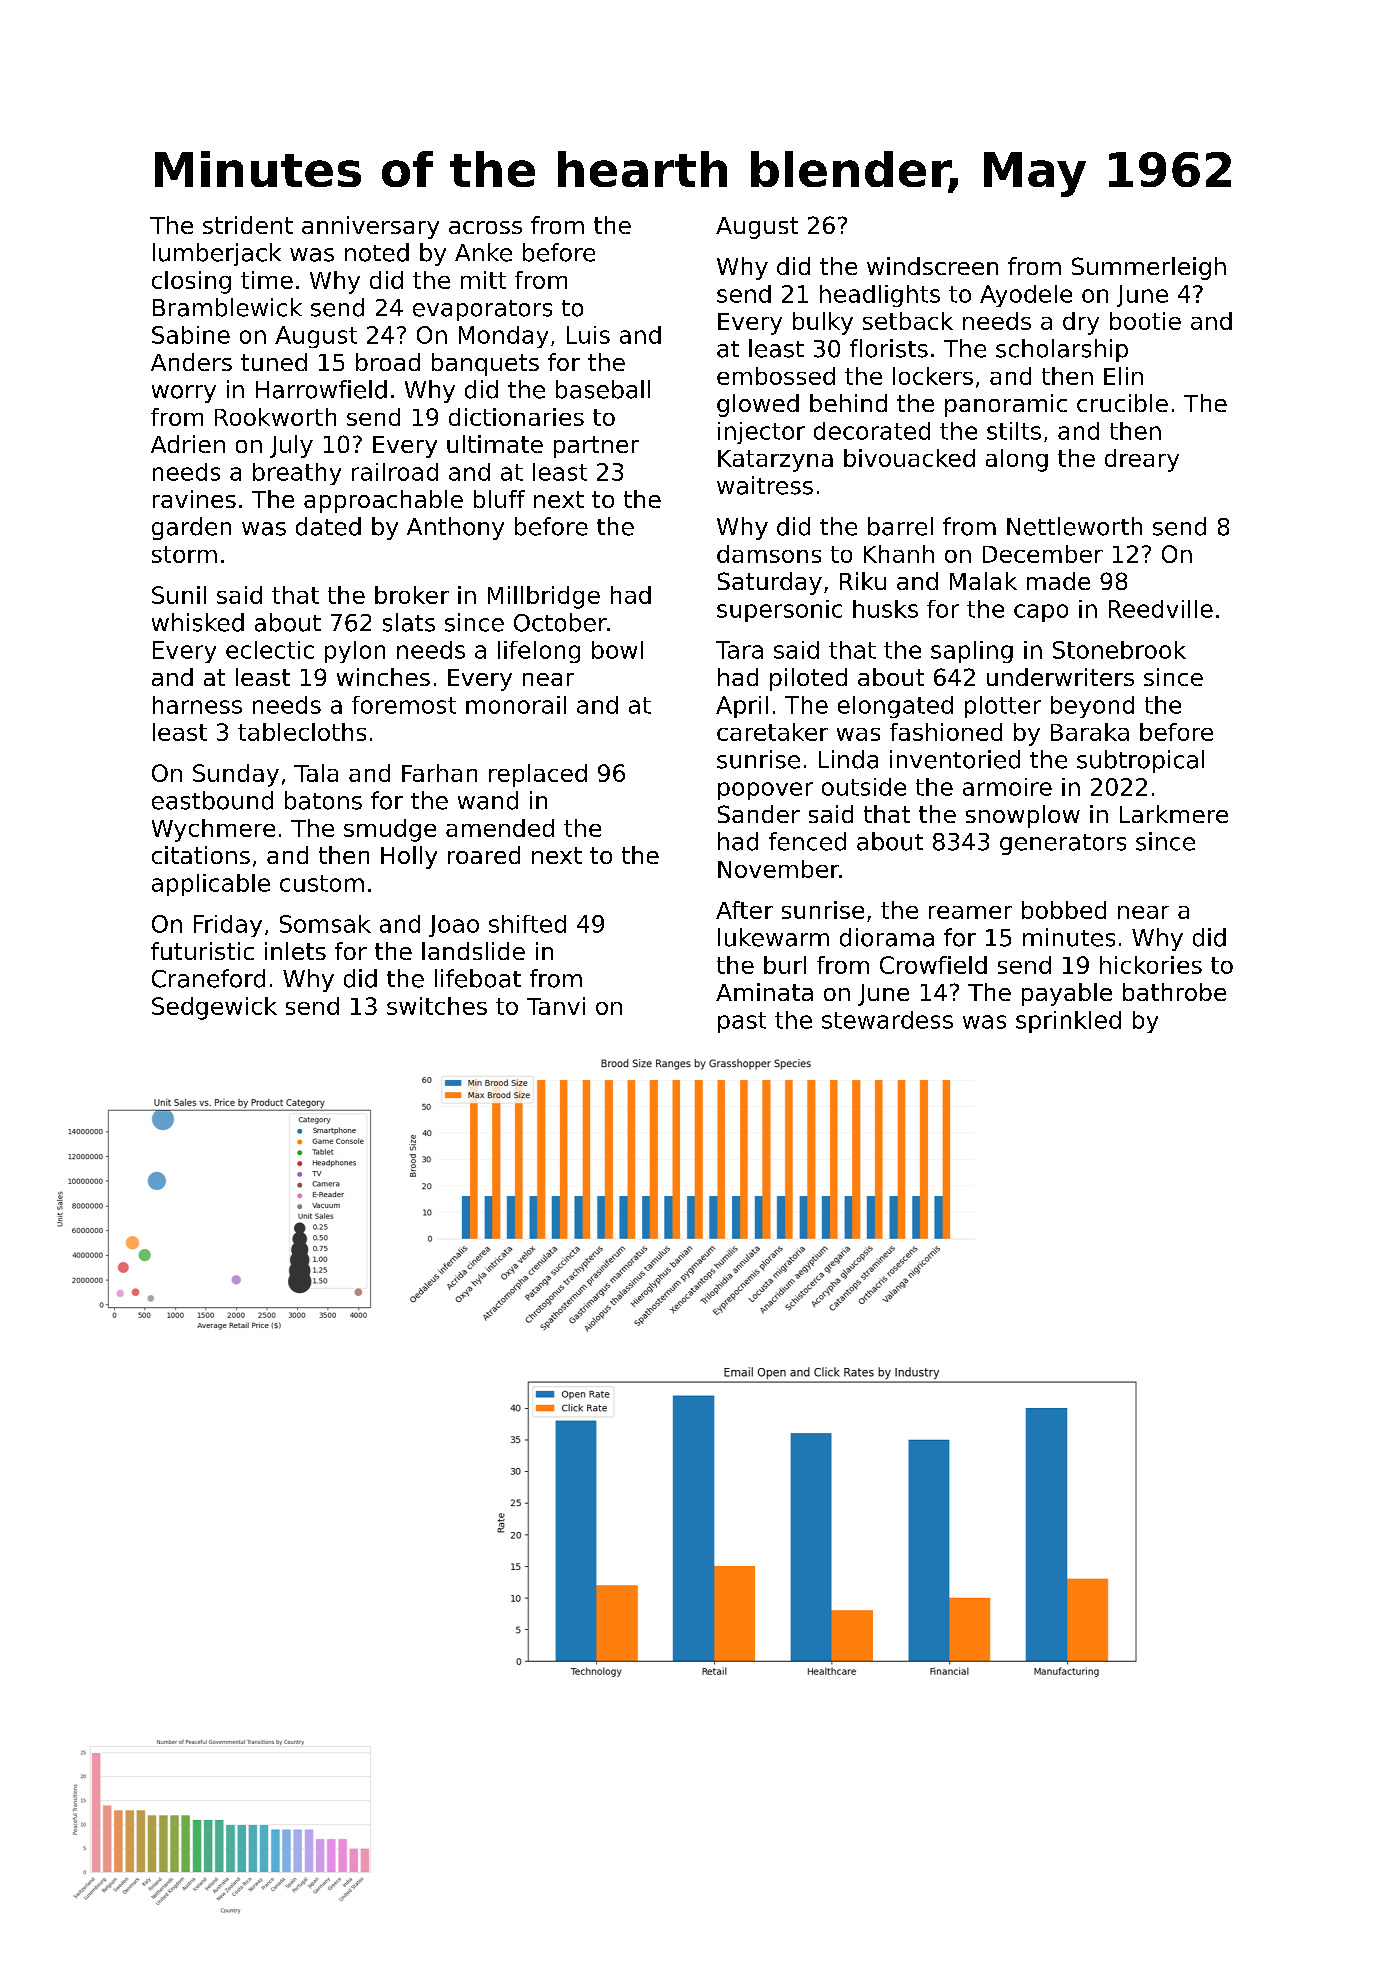 This document has height=1969, width=1386. Describe the element at coordinates (208, 978) in the document. I see `Craneford` at that location.
